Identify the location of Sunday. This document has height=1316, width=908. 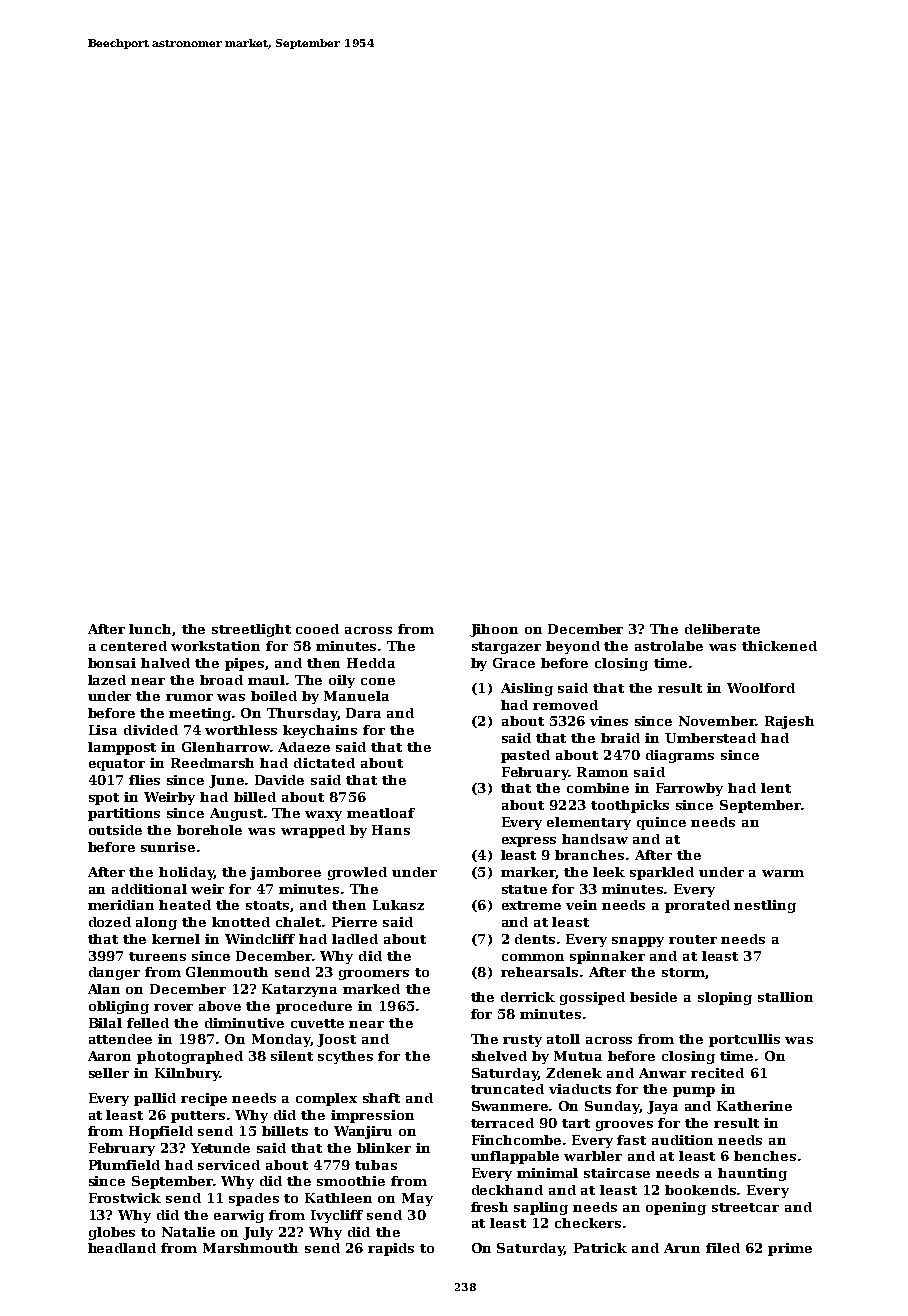
(612, 1107).
